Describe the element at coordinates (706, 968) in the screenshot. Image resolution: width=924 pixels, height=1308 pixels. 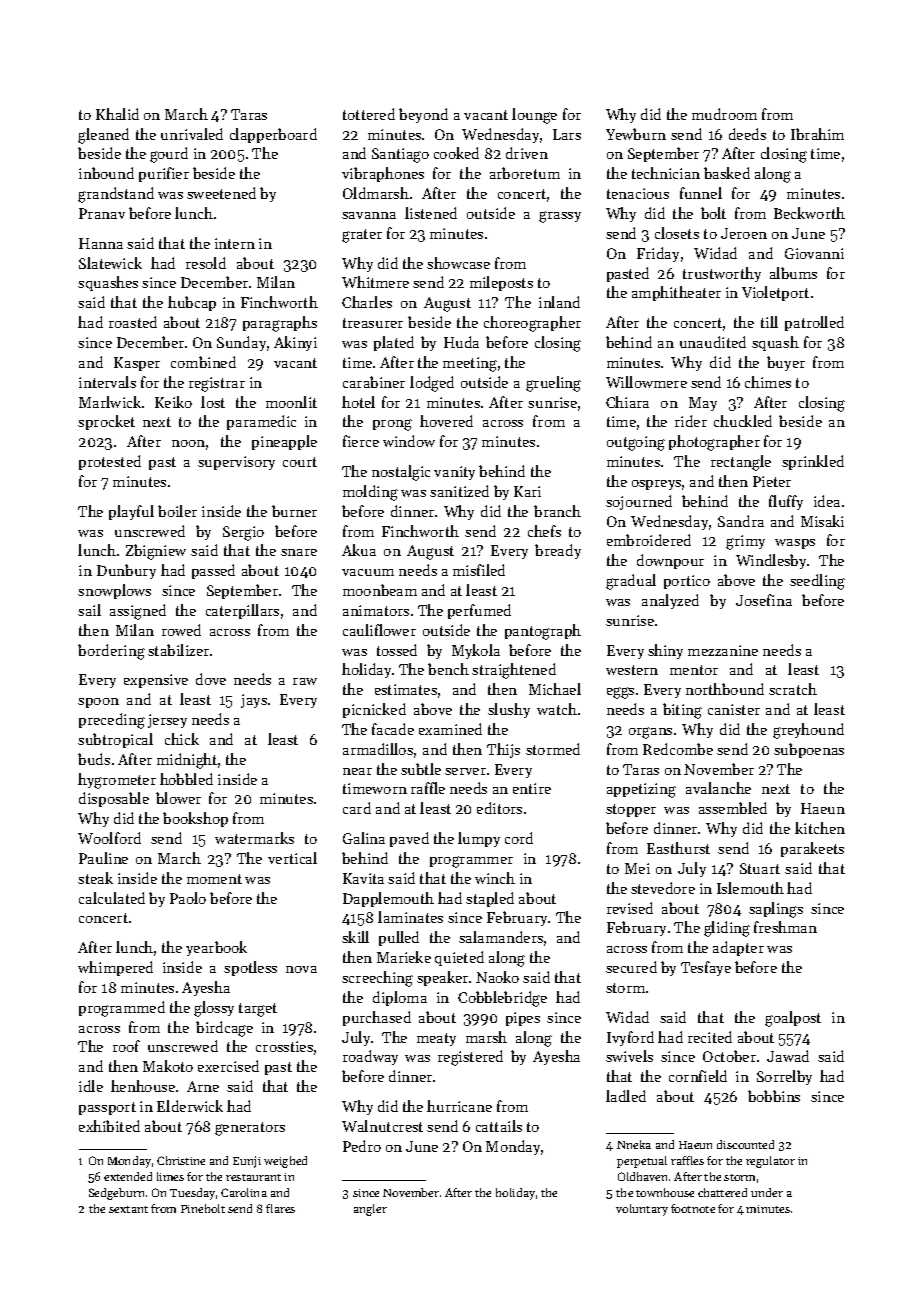
I see `Tesfaye` at that location.
